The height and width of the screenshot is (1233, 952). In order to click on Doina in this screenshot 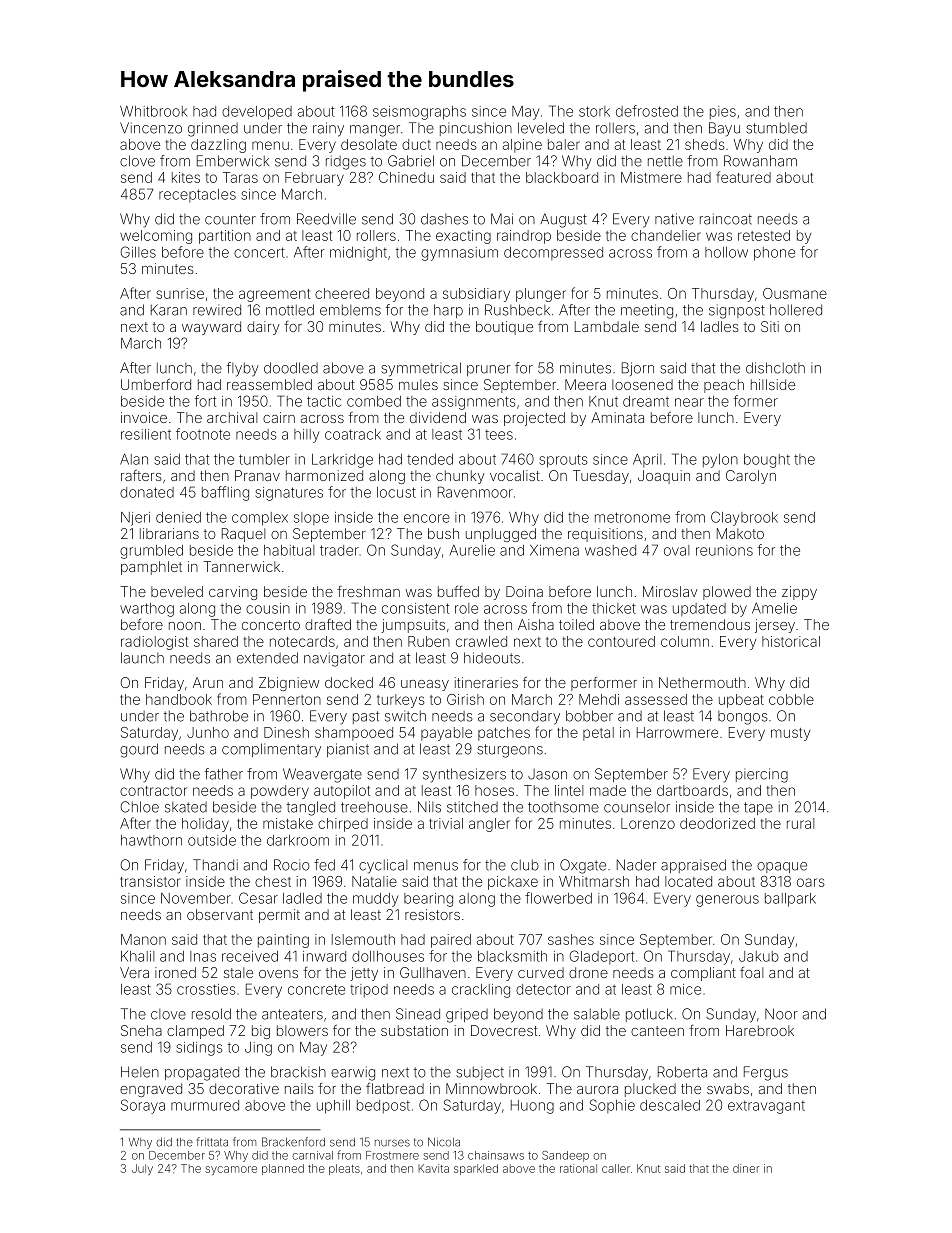, I will do `click(524, 591)`.
